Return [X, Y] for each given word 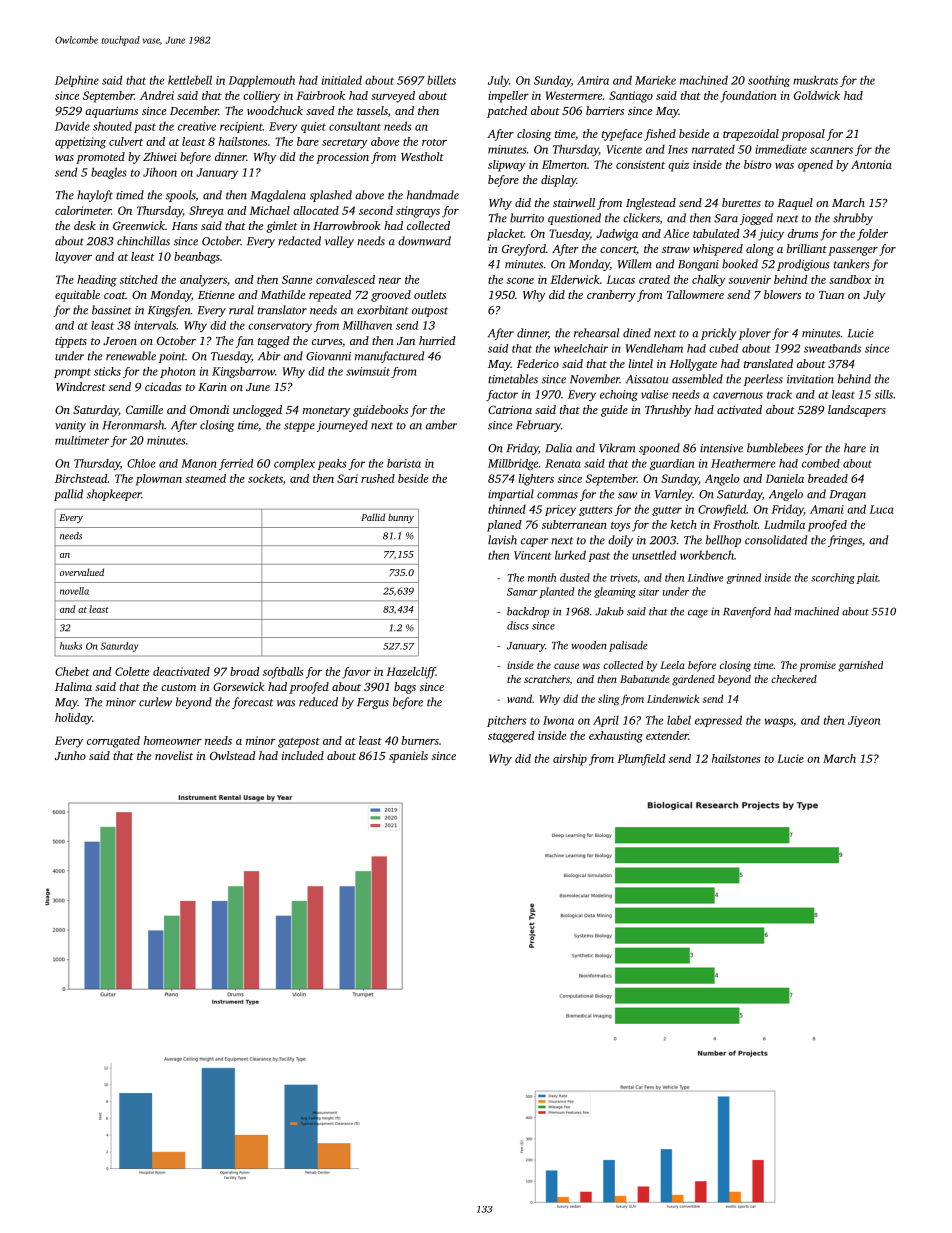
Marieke [655, 80]
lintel [641, 363]
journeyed [342, 426]
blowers [782, 294]
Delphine [77, 81]
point [172, 357]
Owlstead [233, 755]
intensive [721, 448]
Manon [199, 463]
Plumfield [642, 760]
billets [441, 80]
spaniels [408, 757]
